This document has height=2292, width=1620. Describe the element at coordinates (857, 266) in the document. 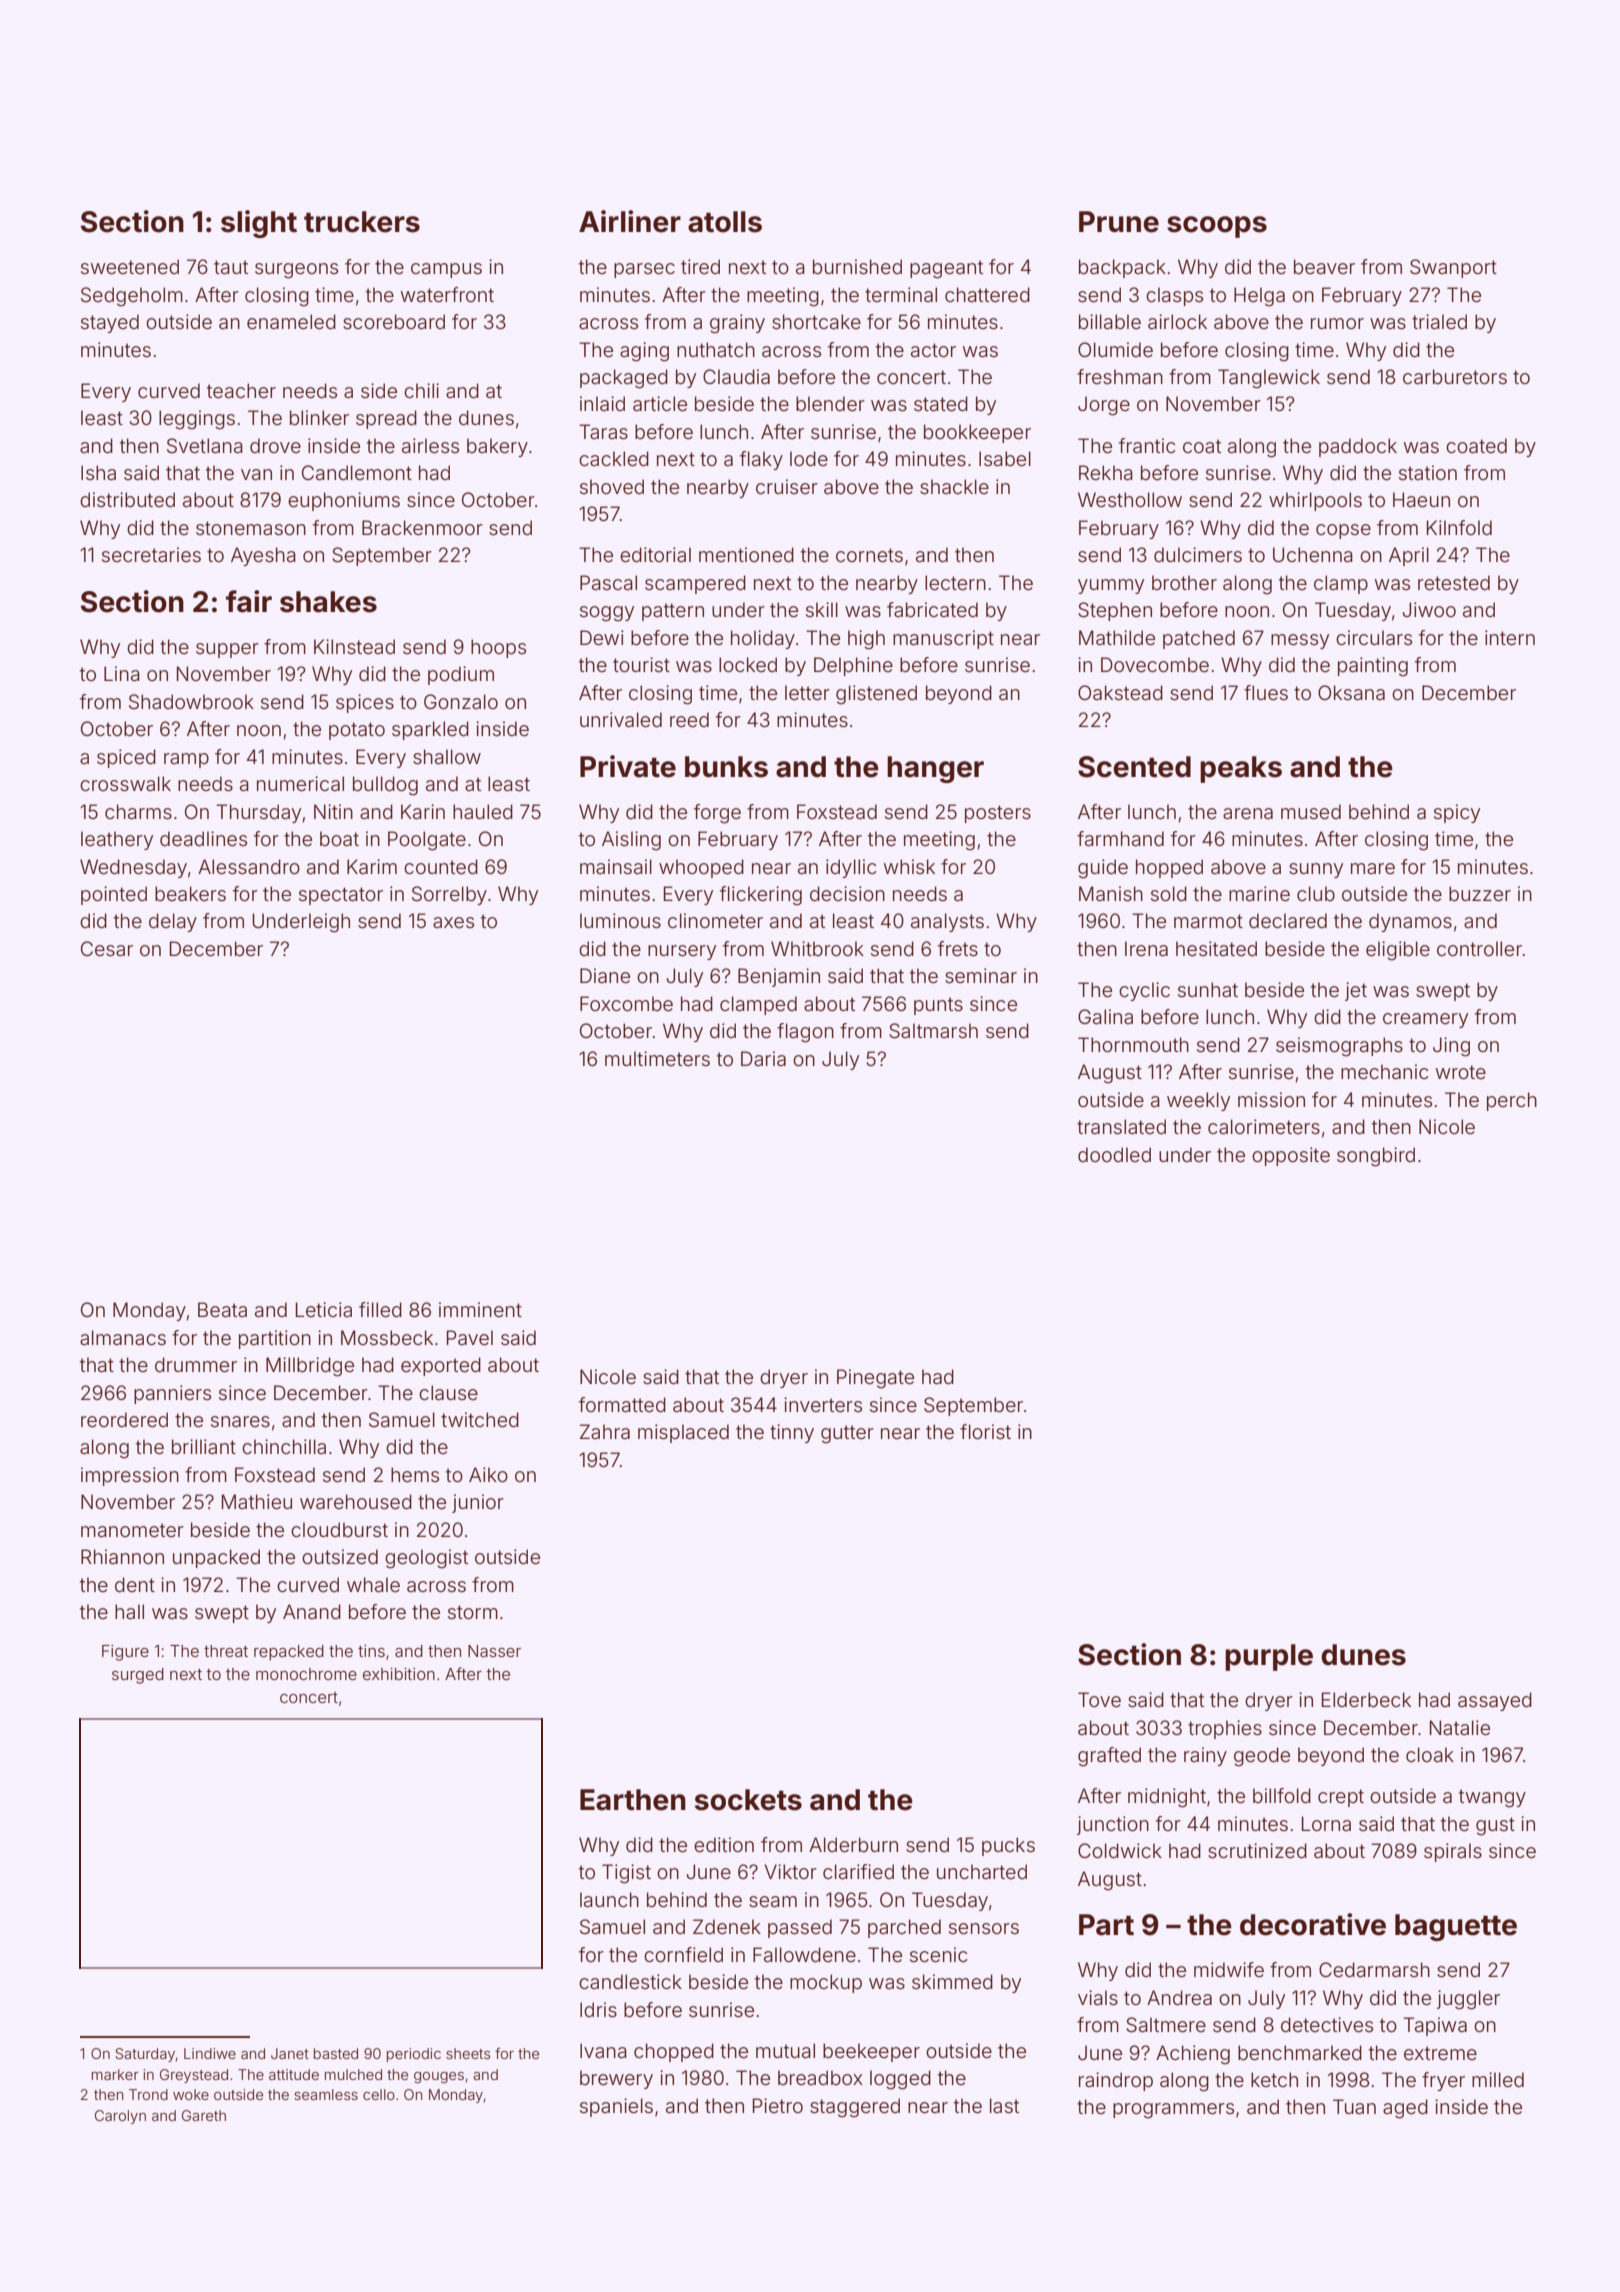

I see `burnished` at that location.
